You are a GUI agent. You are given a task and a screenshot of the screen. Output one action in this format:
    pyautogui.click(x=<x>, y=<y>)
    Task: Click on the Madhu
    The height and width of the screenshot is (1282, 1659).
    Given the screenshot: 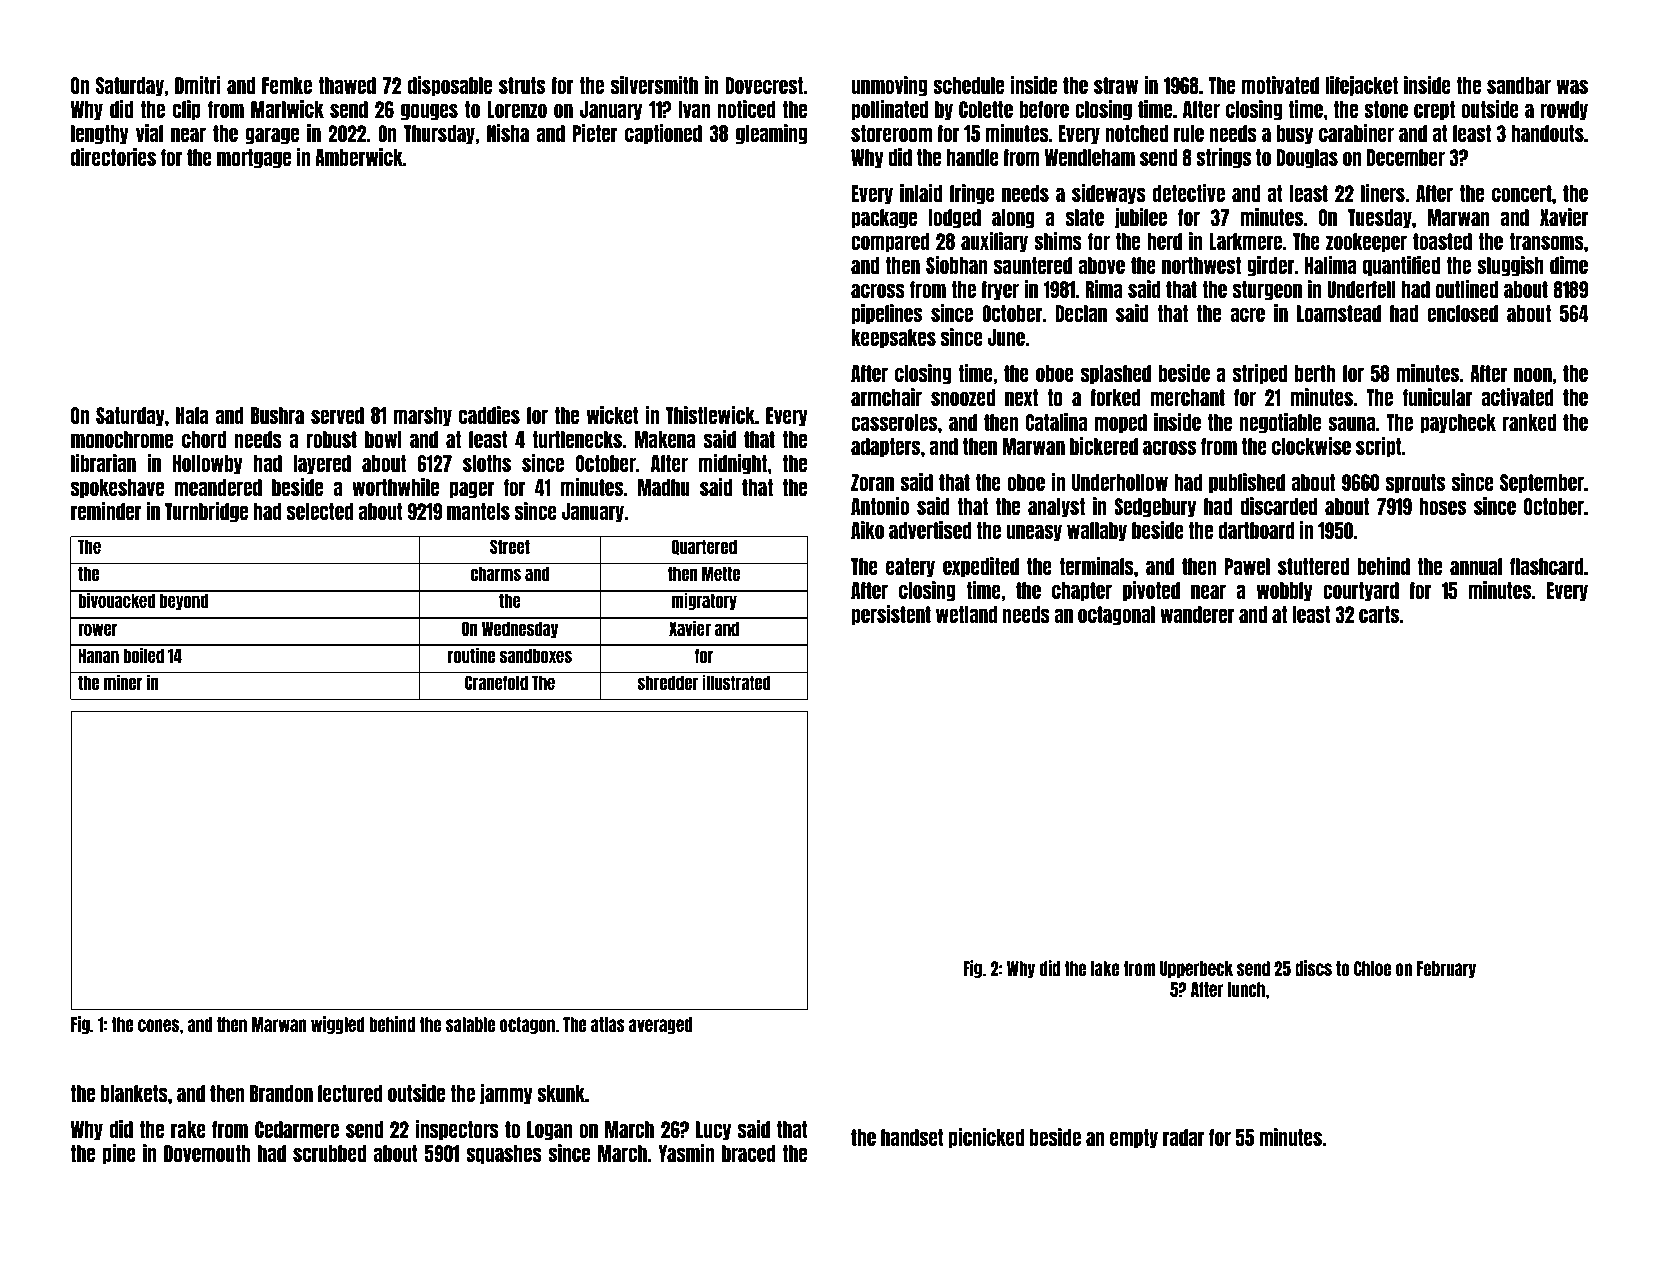 What is the action you would take?
    pyautogui.click(x=664, y=487)
